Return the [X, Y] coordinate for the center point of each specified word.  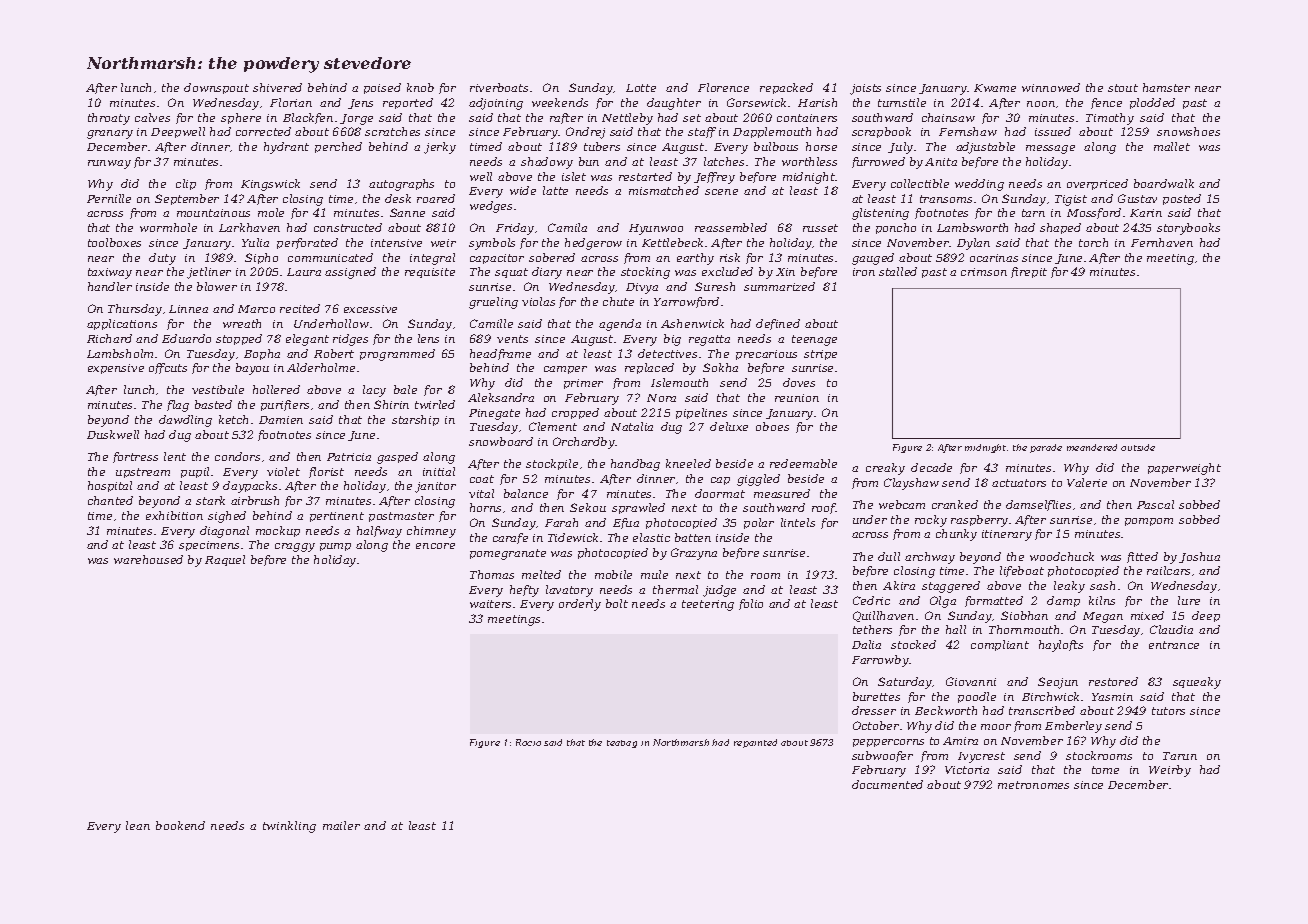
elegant [307, 340]
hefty [524, 591]
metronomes [1033, 785]
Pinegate [494, 414]
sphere [241, 118]
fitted [1142, 557]
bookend [180, 825]
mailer [341, 825]
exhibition [174, 515]
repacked [786, 88]
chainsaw [948, 117]
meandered [1092, 447]
